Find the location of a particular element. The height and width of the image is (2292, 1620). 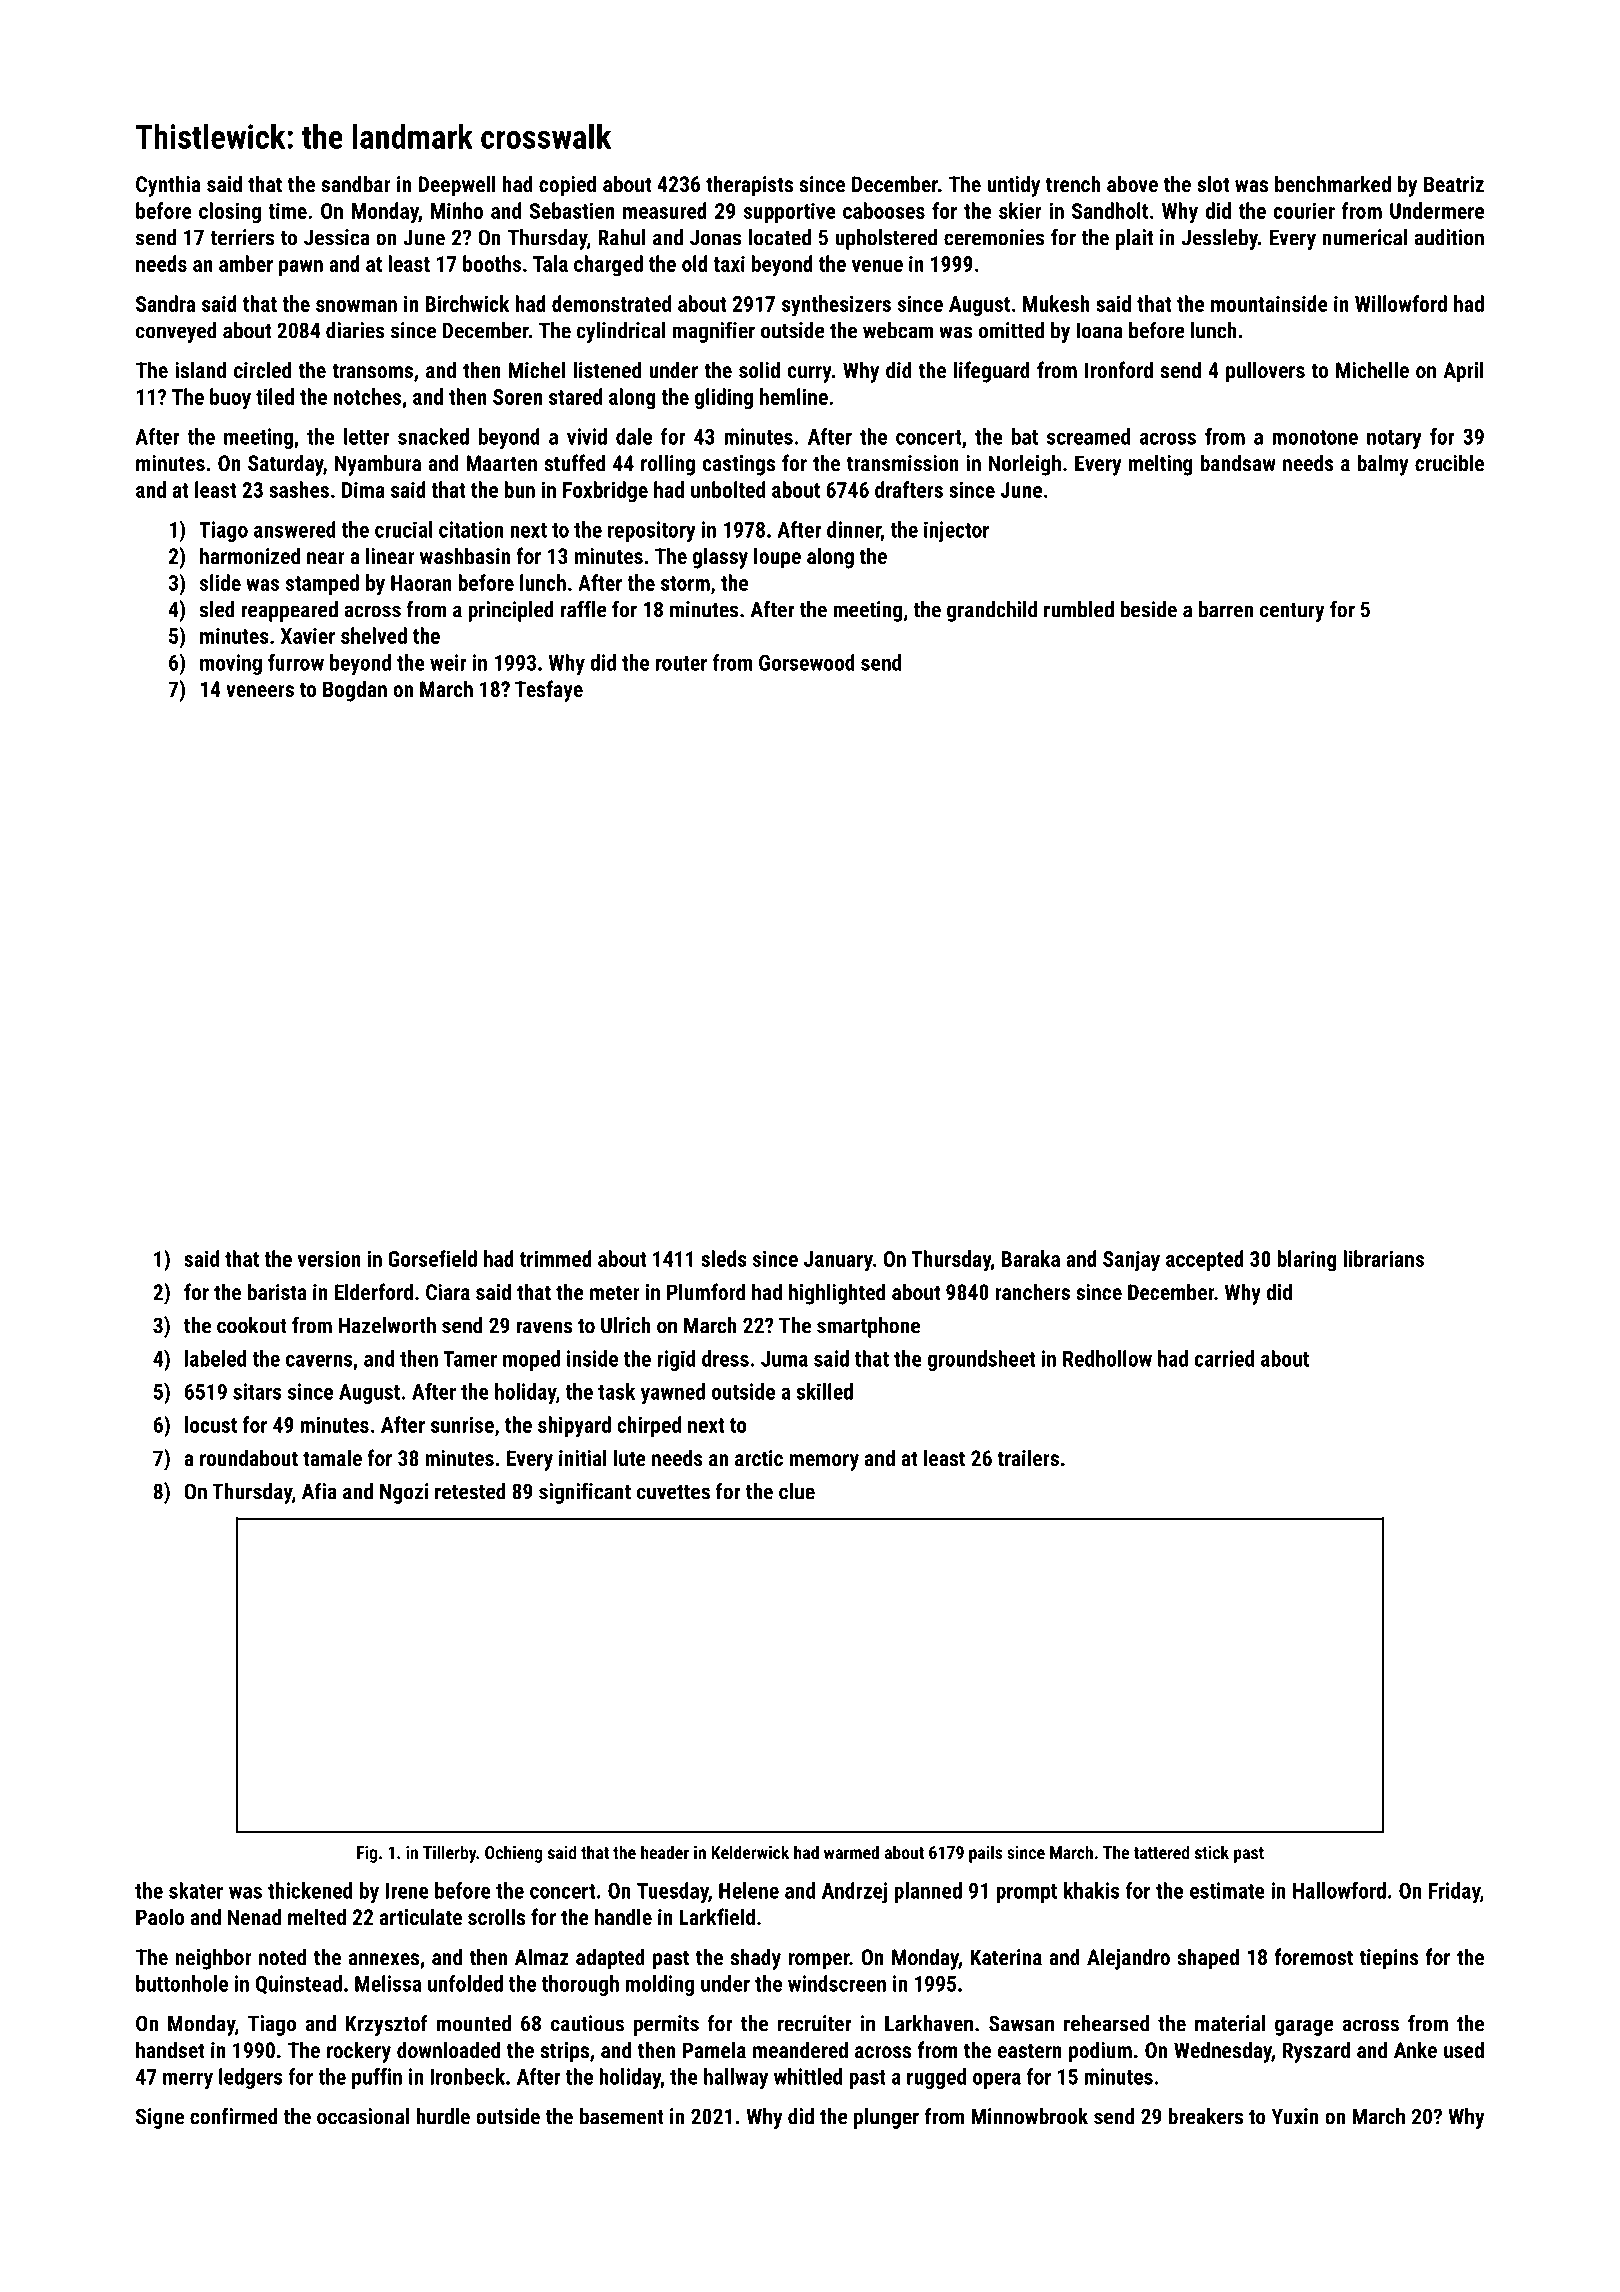

hurdle is located at coordinates (443, 2116).
